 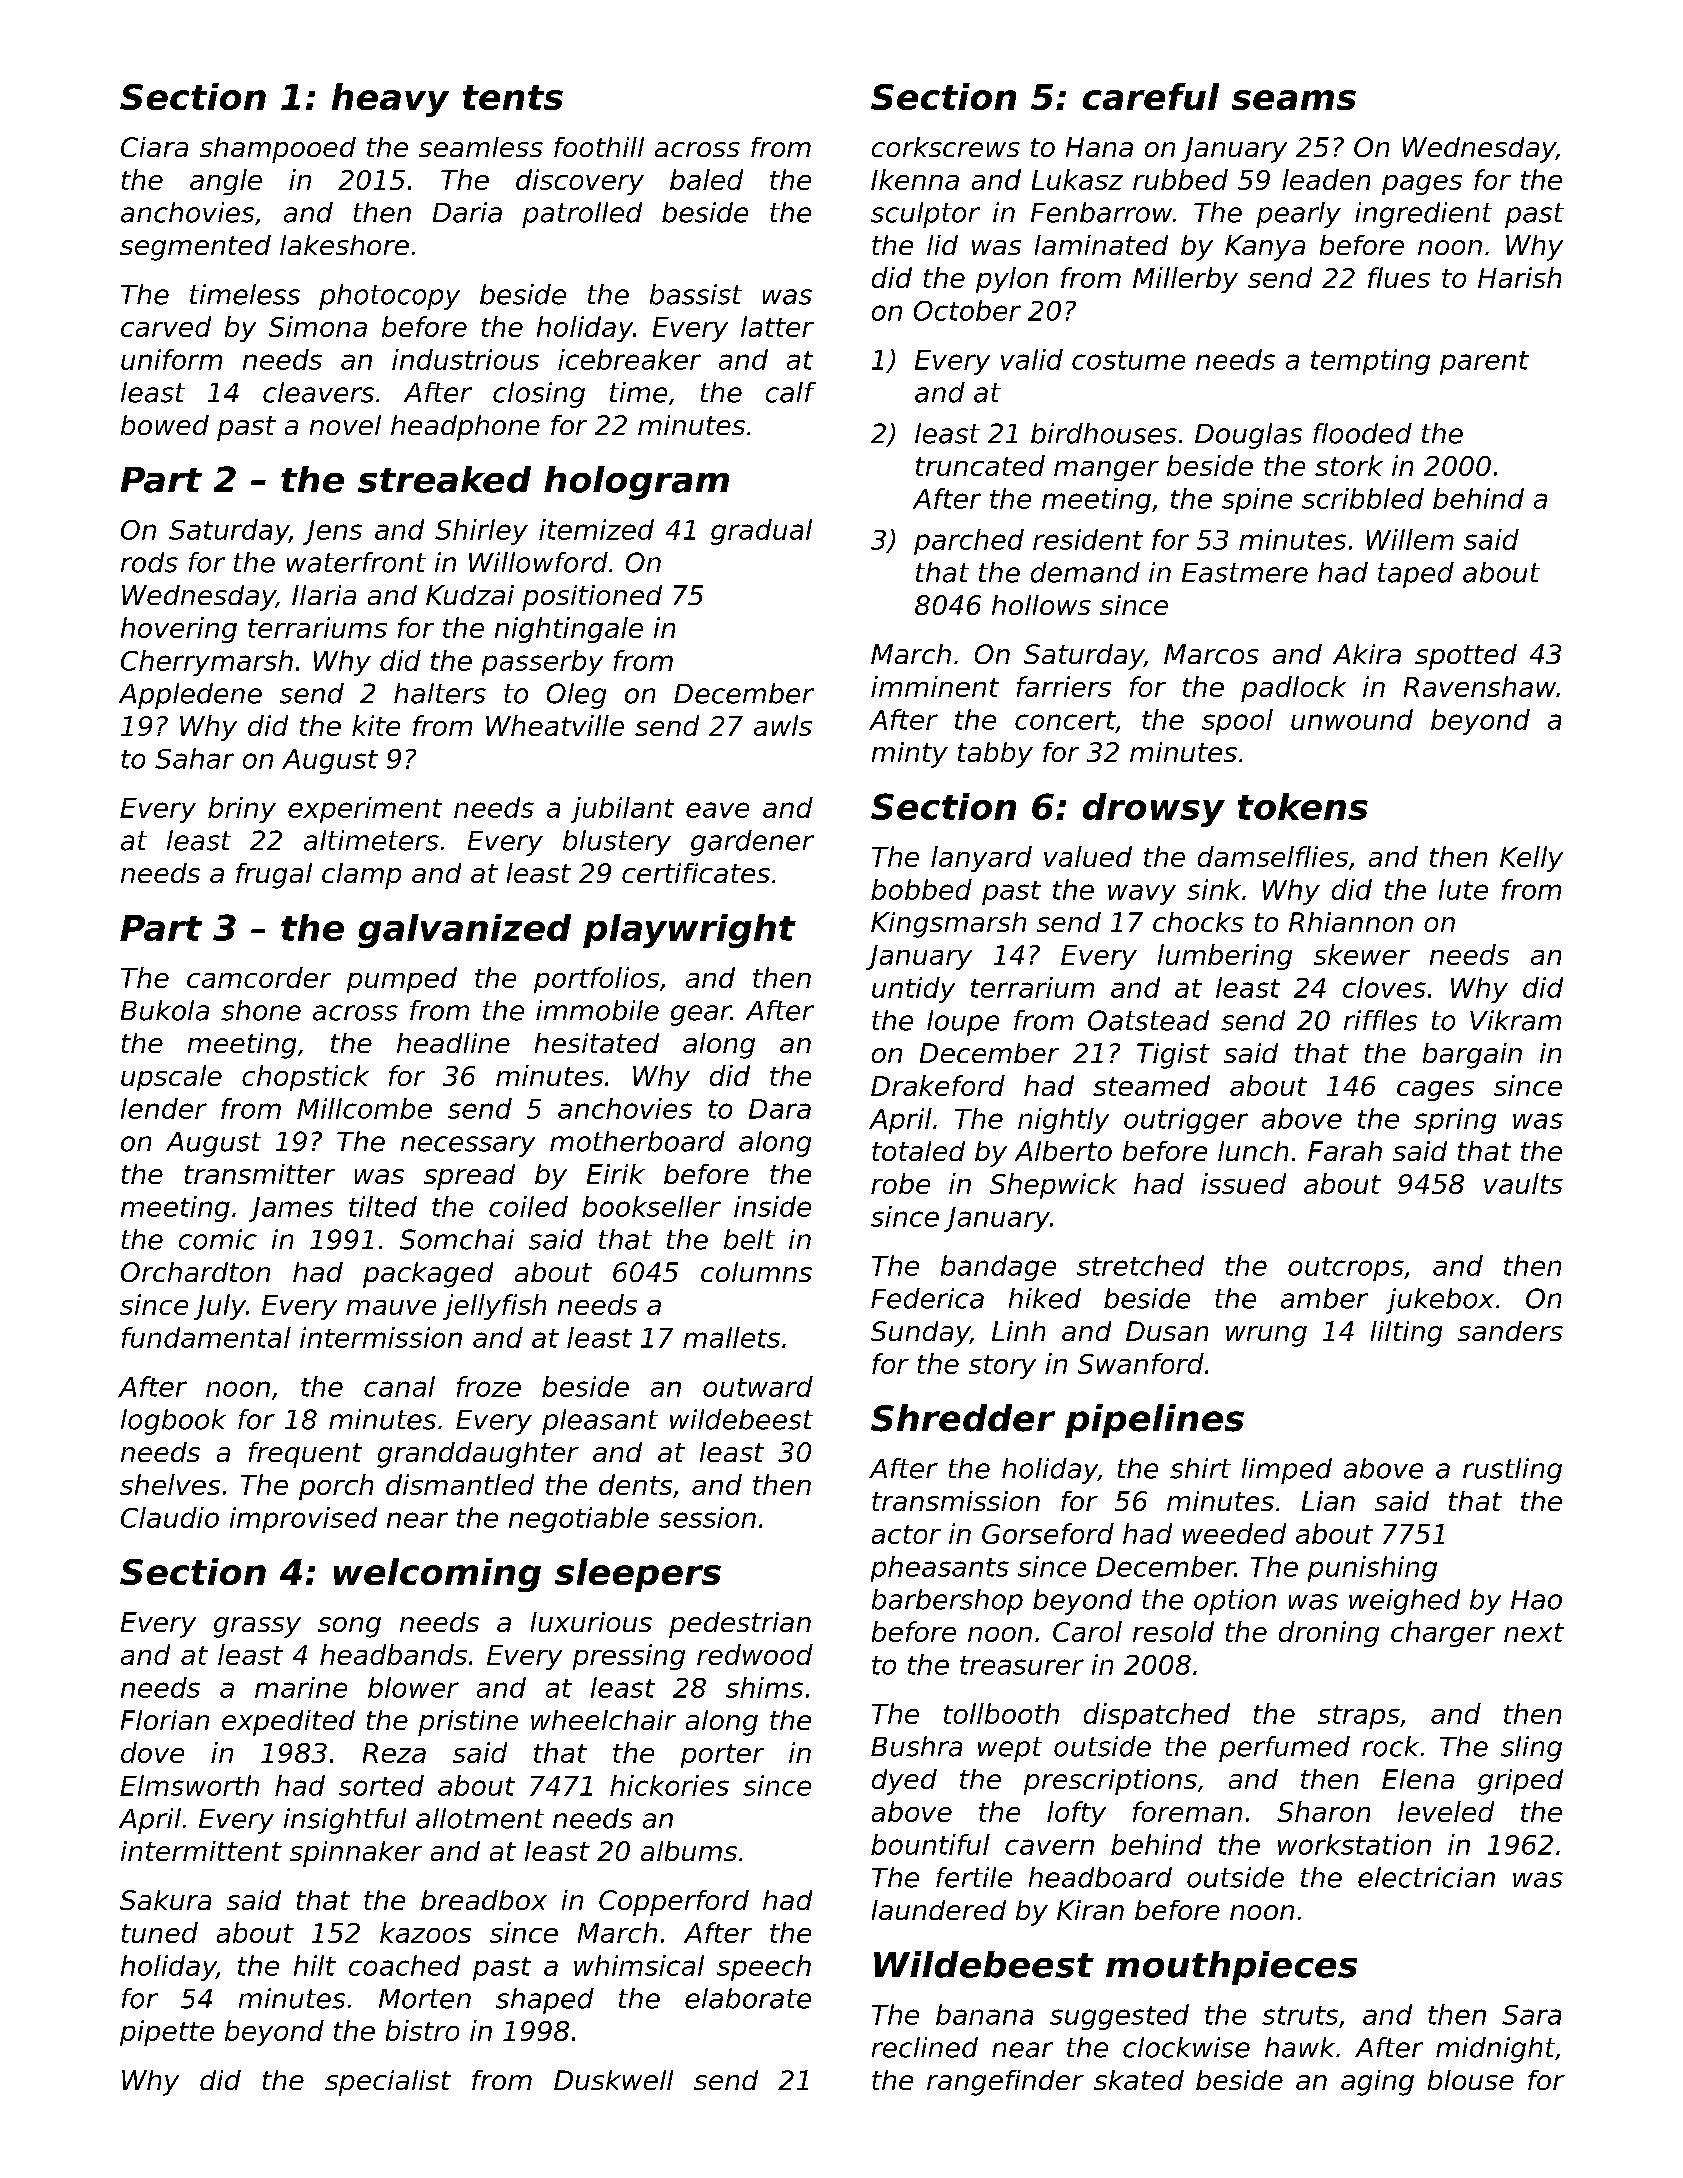 I want to click on aging, so click(x=1377, y=2083).
